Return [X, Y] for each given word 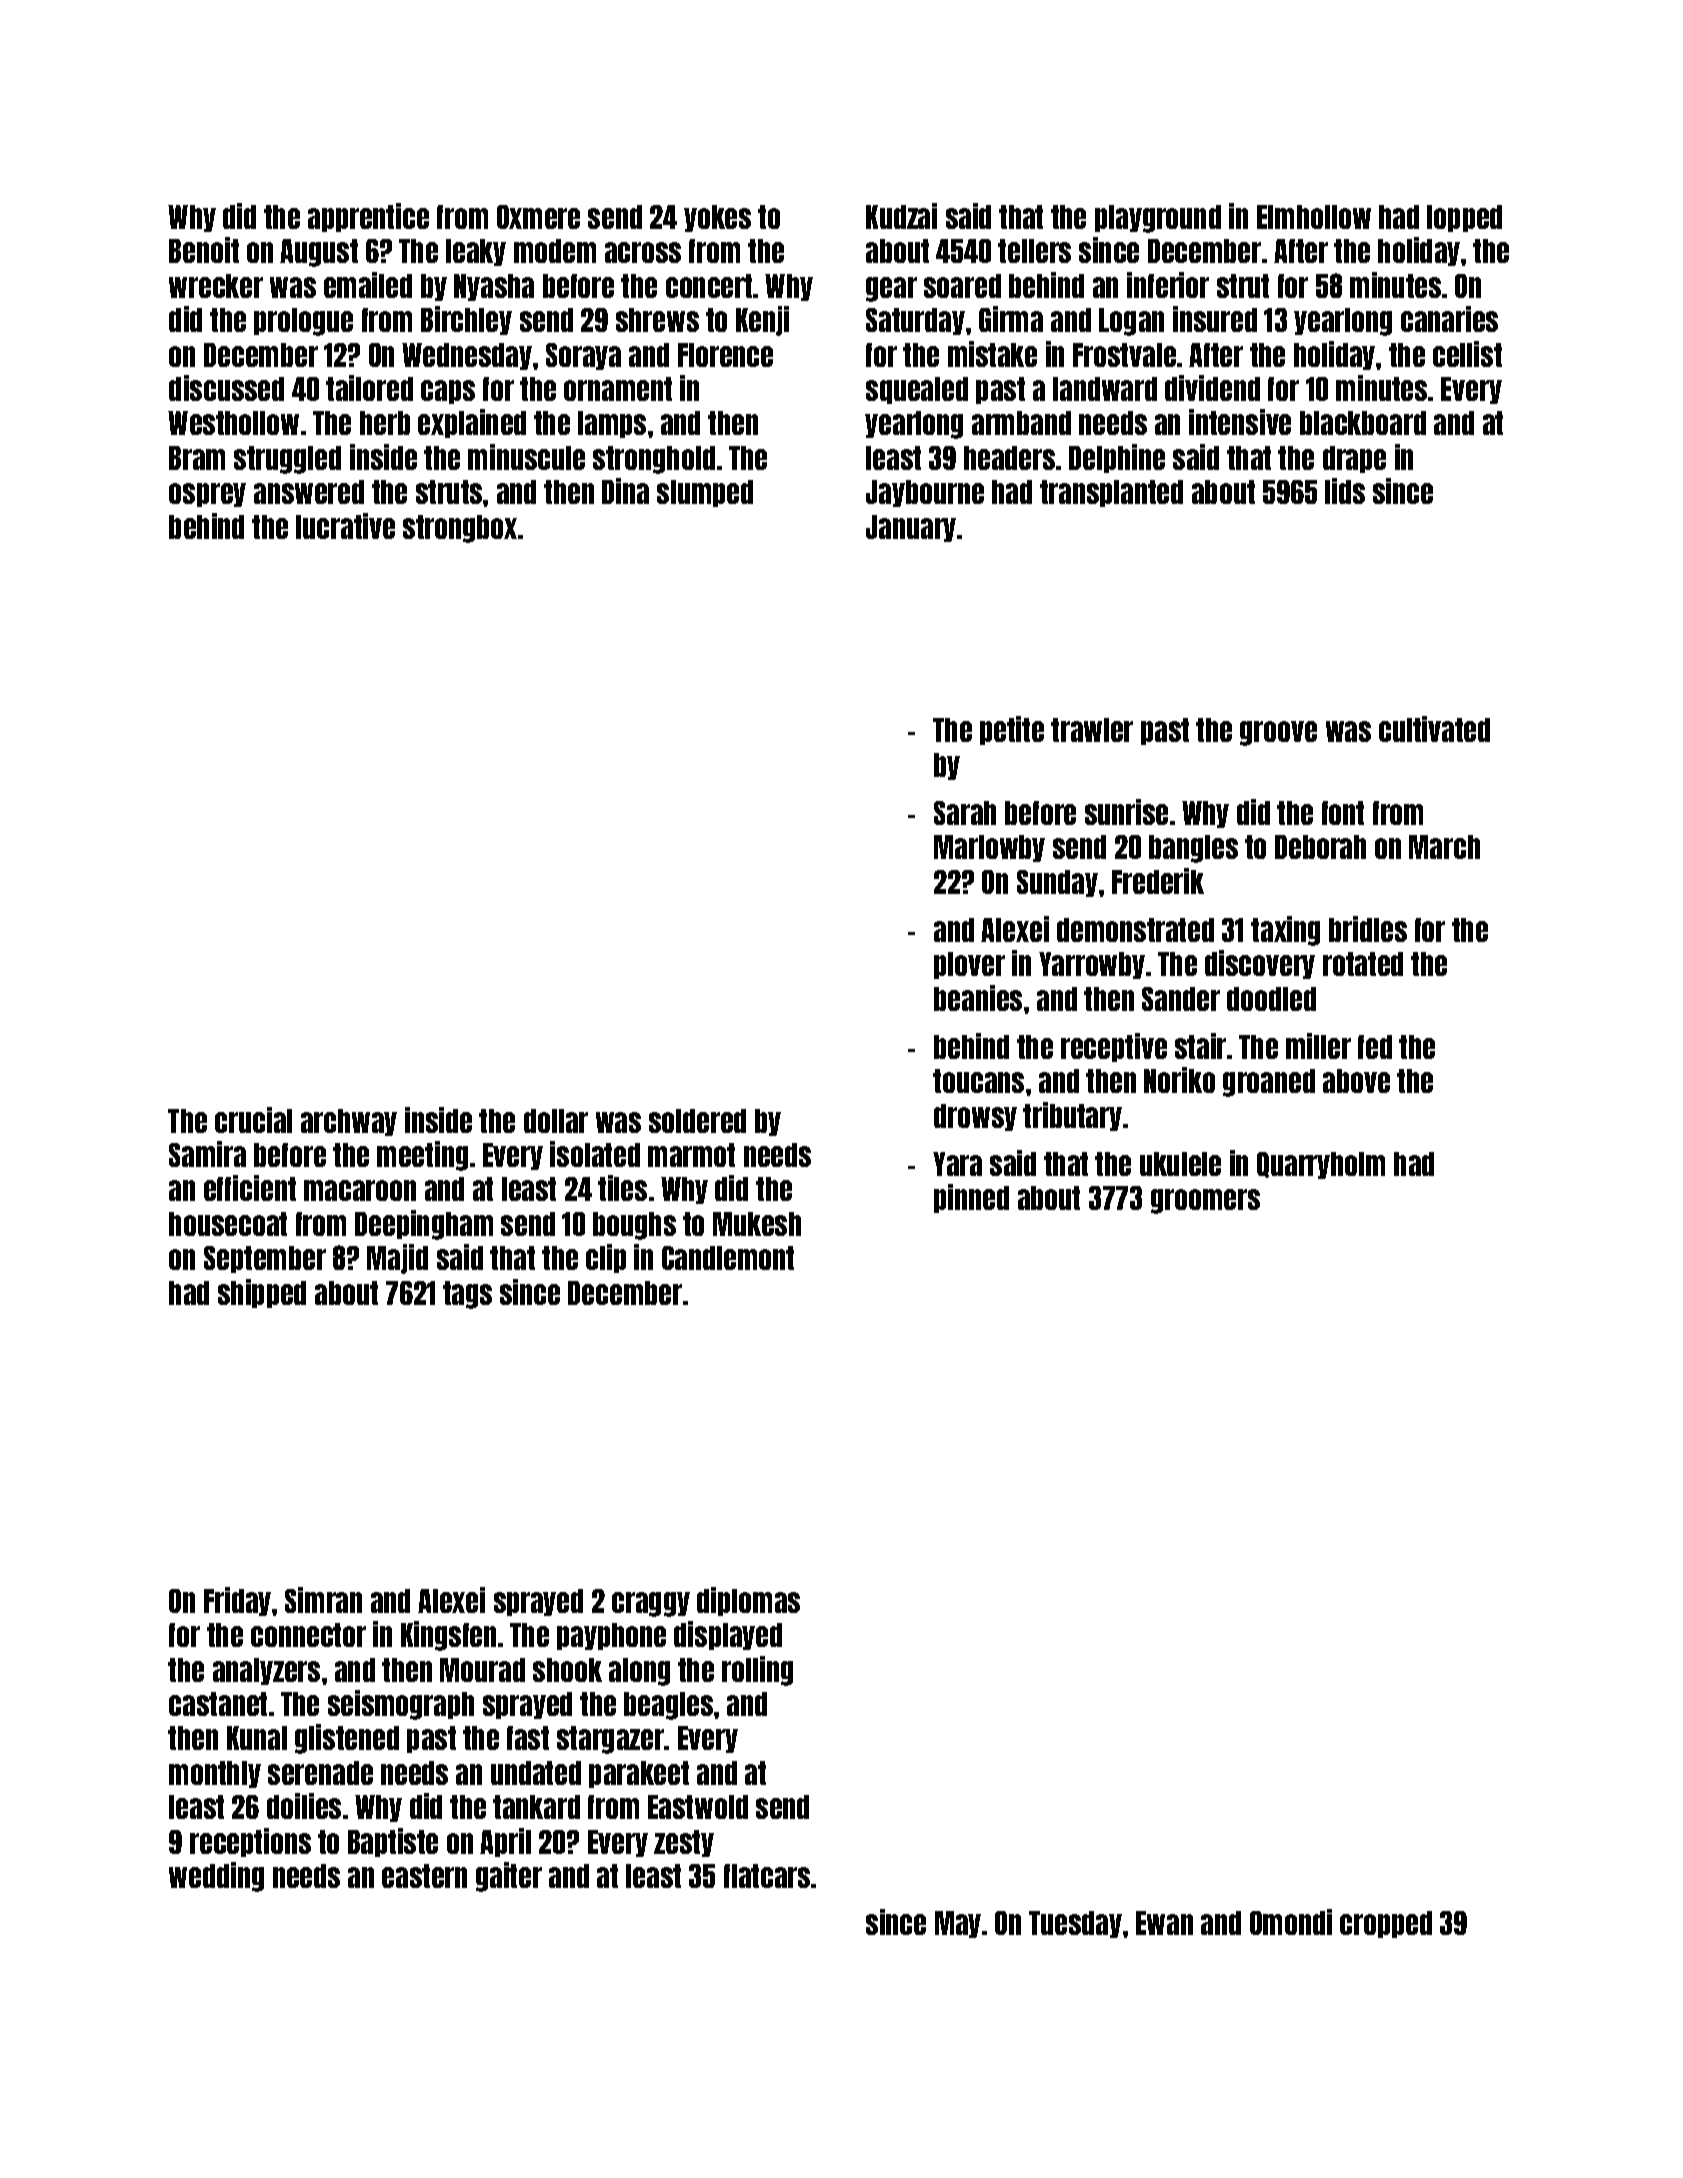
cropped [1386, 1924]
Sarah [965, 813]
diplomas [748, 1601]
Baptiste [393, 1842]
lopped [1464, 218]
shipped [262, 1293]
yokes [717, 218]
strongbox [460, 529]
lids [1345, 491]
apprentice [368, 217]
